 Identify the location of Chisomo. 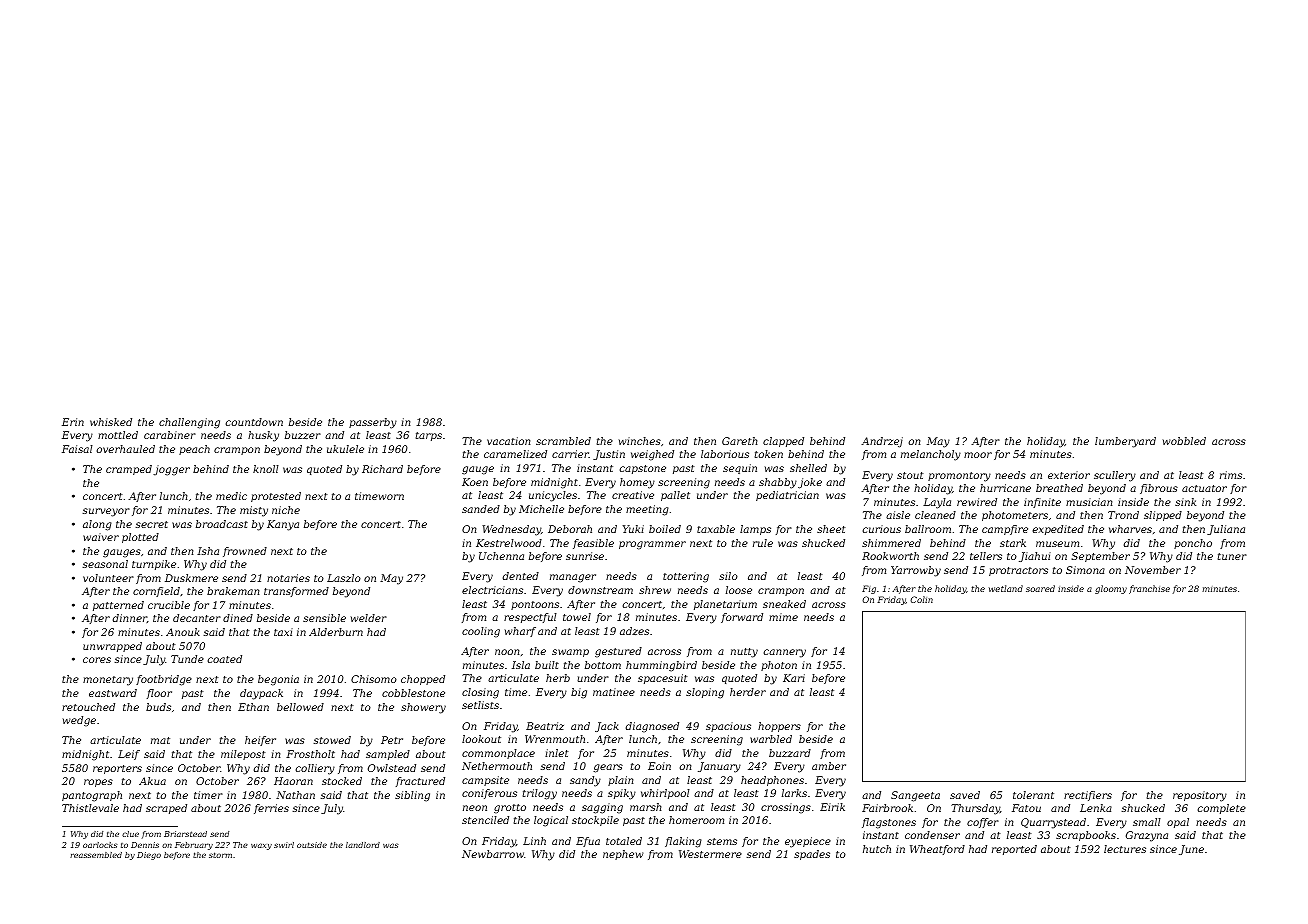
(374, 679).
